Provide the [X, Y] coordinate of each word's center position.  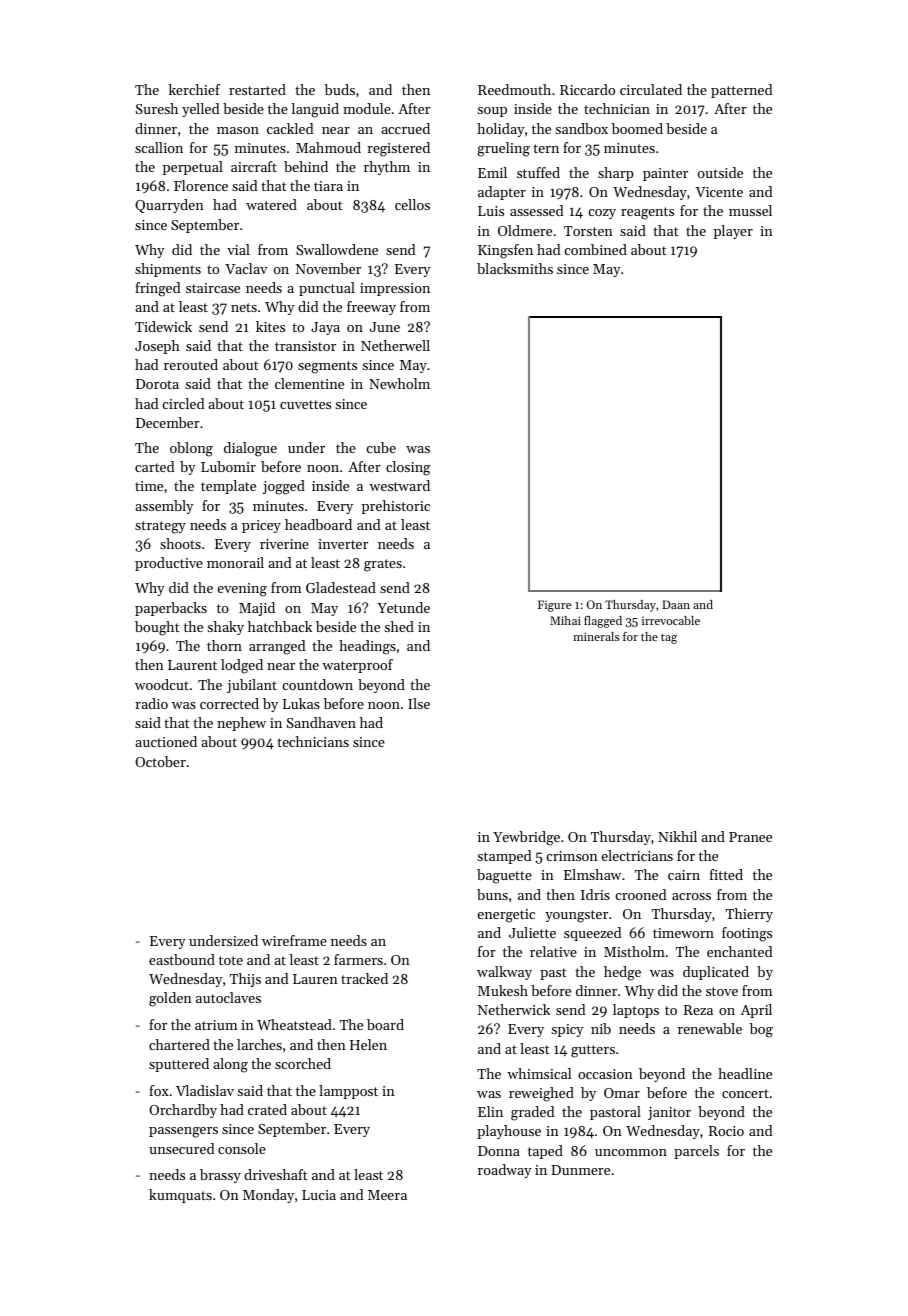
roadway [505, 1171]
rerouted [191, 364]
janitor [669, 1113]
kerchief [194, 89]
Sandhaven [321, 722]
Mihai [565, 620]
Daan [676, 604]
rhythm [387, 168]
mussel [750, 210]
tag [669, 638]
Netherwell [395, 345]
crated [267, 1109]
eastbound [182, 959]
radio [151, 703]
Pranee [750, 837]
